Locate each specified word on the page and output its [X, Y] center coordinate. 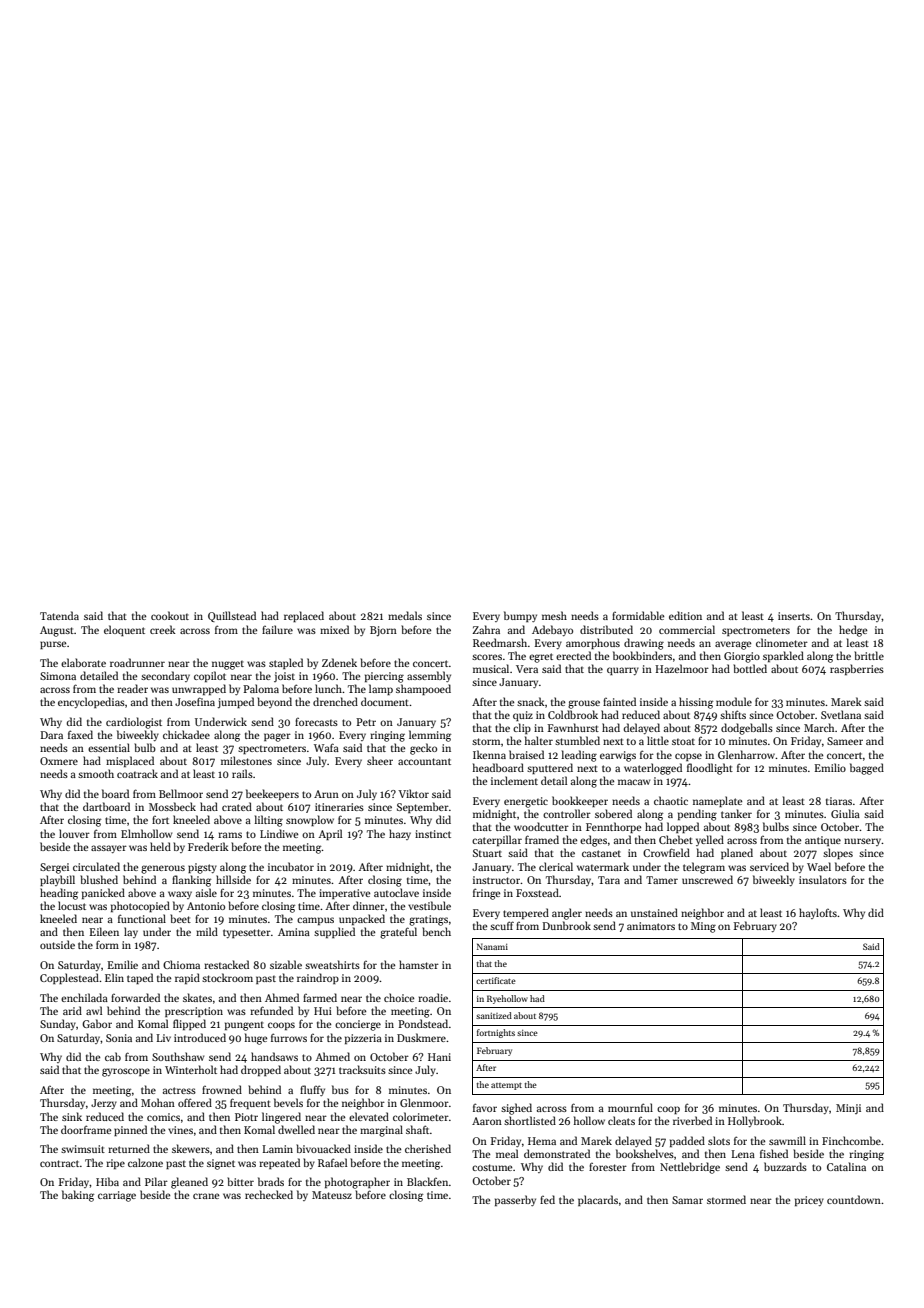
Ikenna [489, 754]
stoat [683, 741]
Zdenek [339, 662]
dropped [261, 1070]
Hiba [107, 1181]
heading [59, 894]
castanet [601, 853]
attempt [506, 1086]
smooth [96, 773]
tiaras [839, 801]
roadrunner [137, 662]
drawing [644, 644]
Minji [848, 1109]
